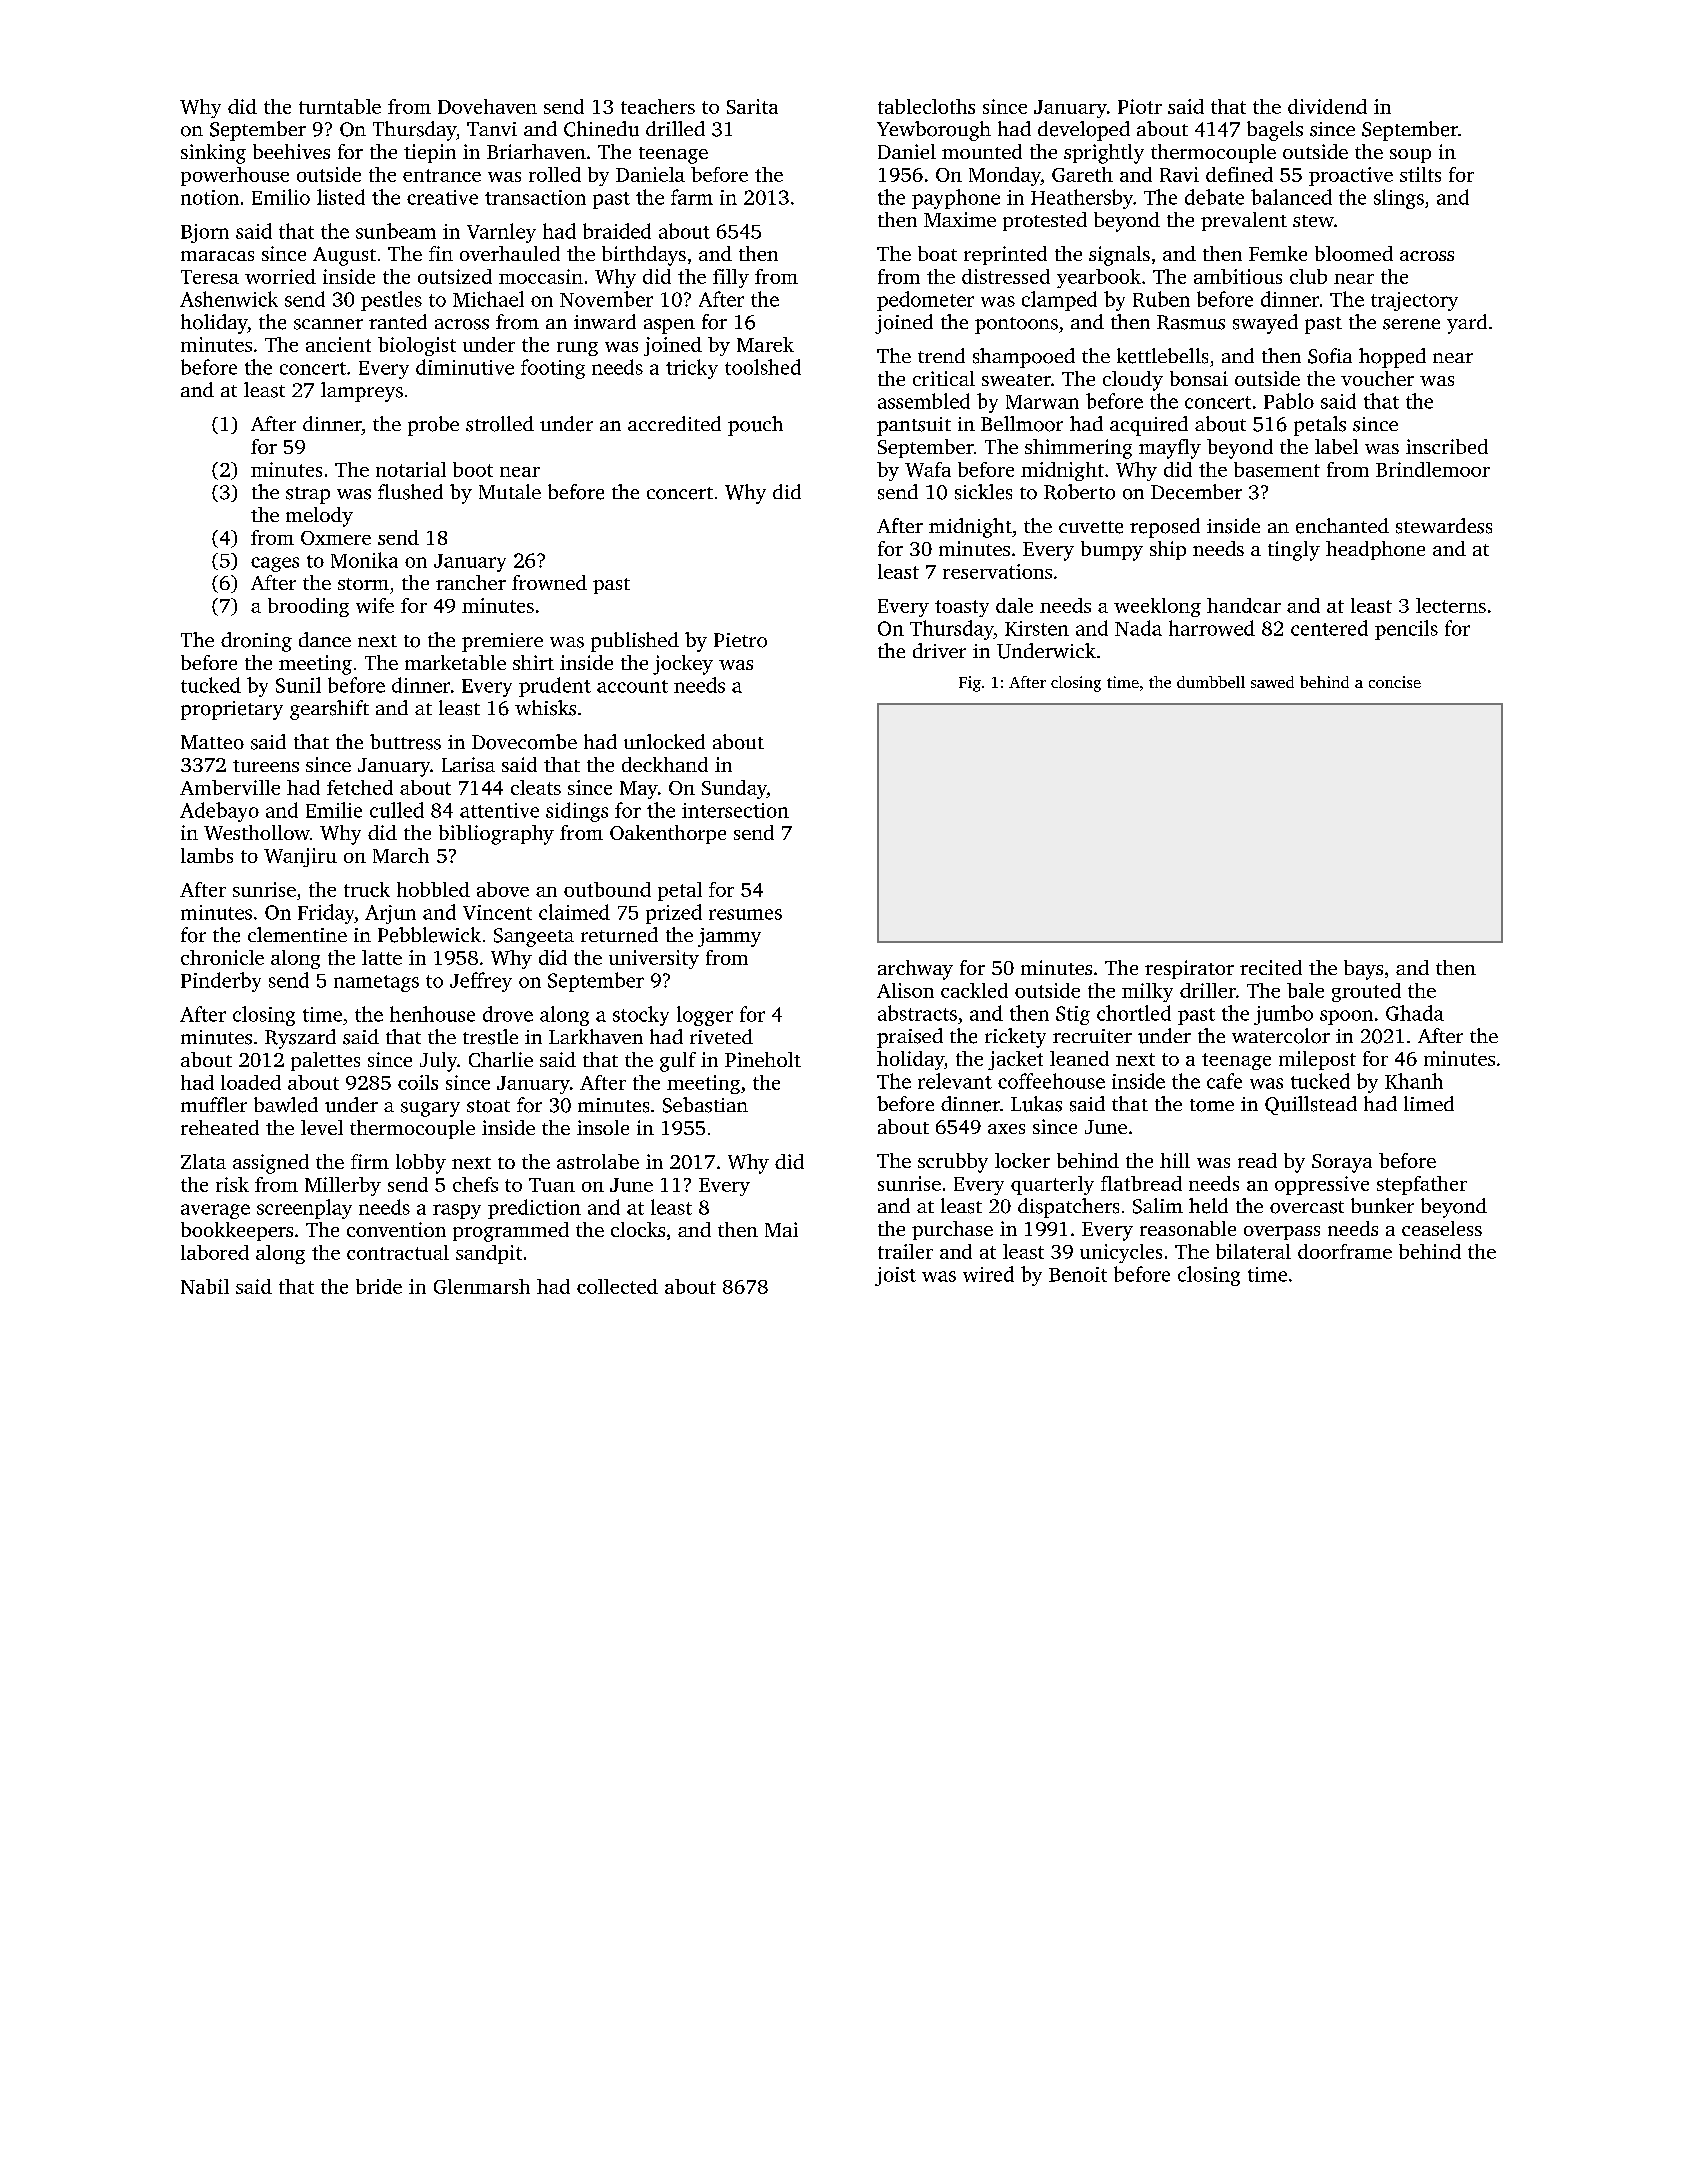 Image resolution: width=1683 pixels, height=2178 pixels. I want to click on muffler, so click(214, 1104).
